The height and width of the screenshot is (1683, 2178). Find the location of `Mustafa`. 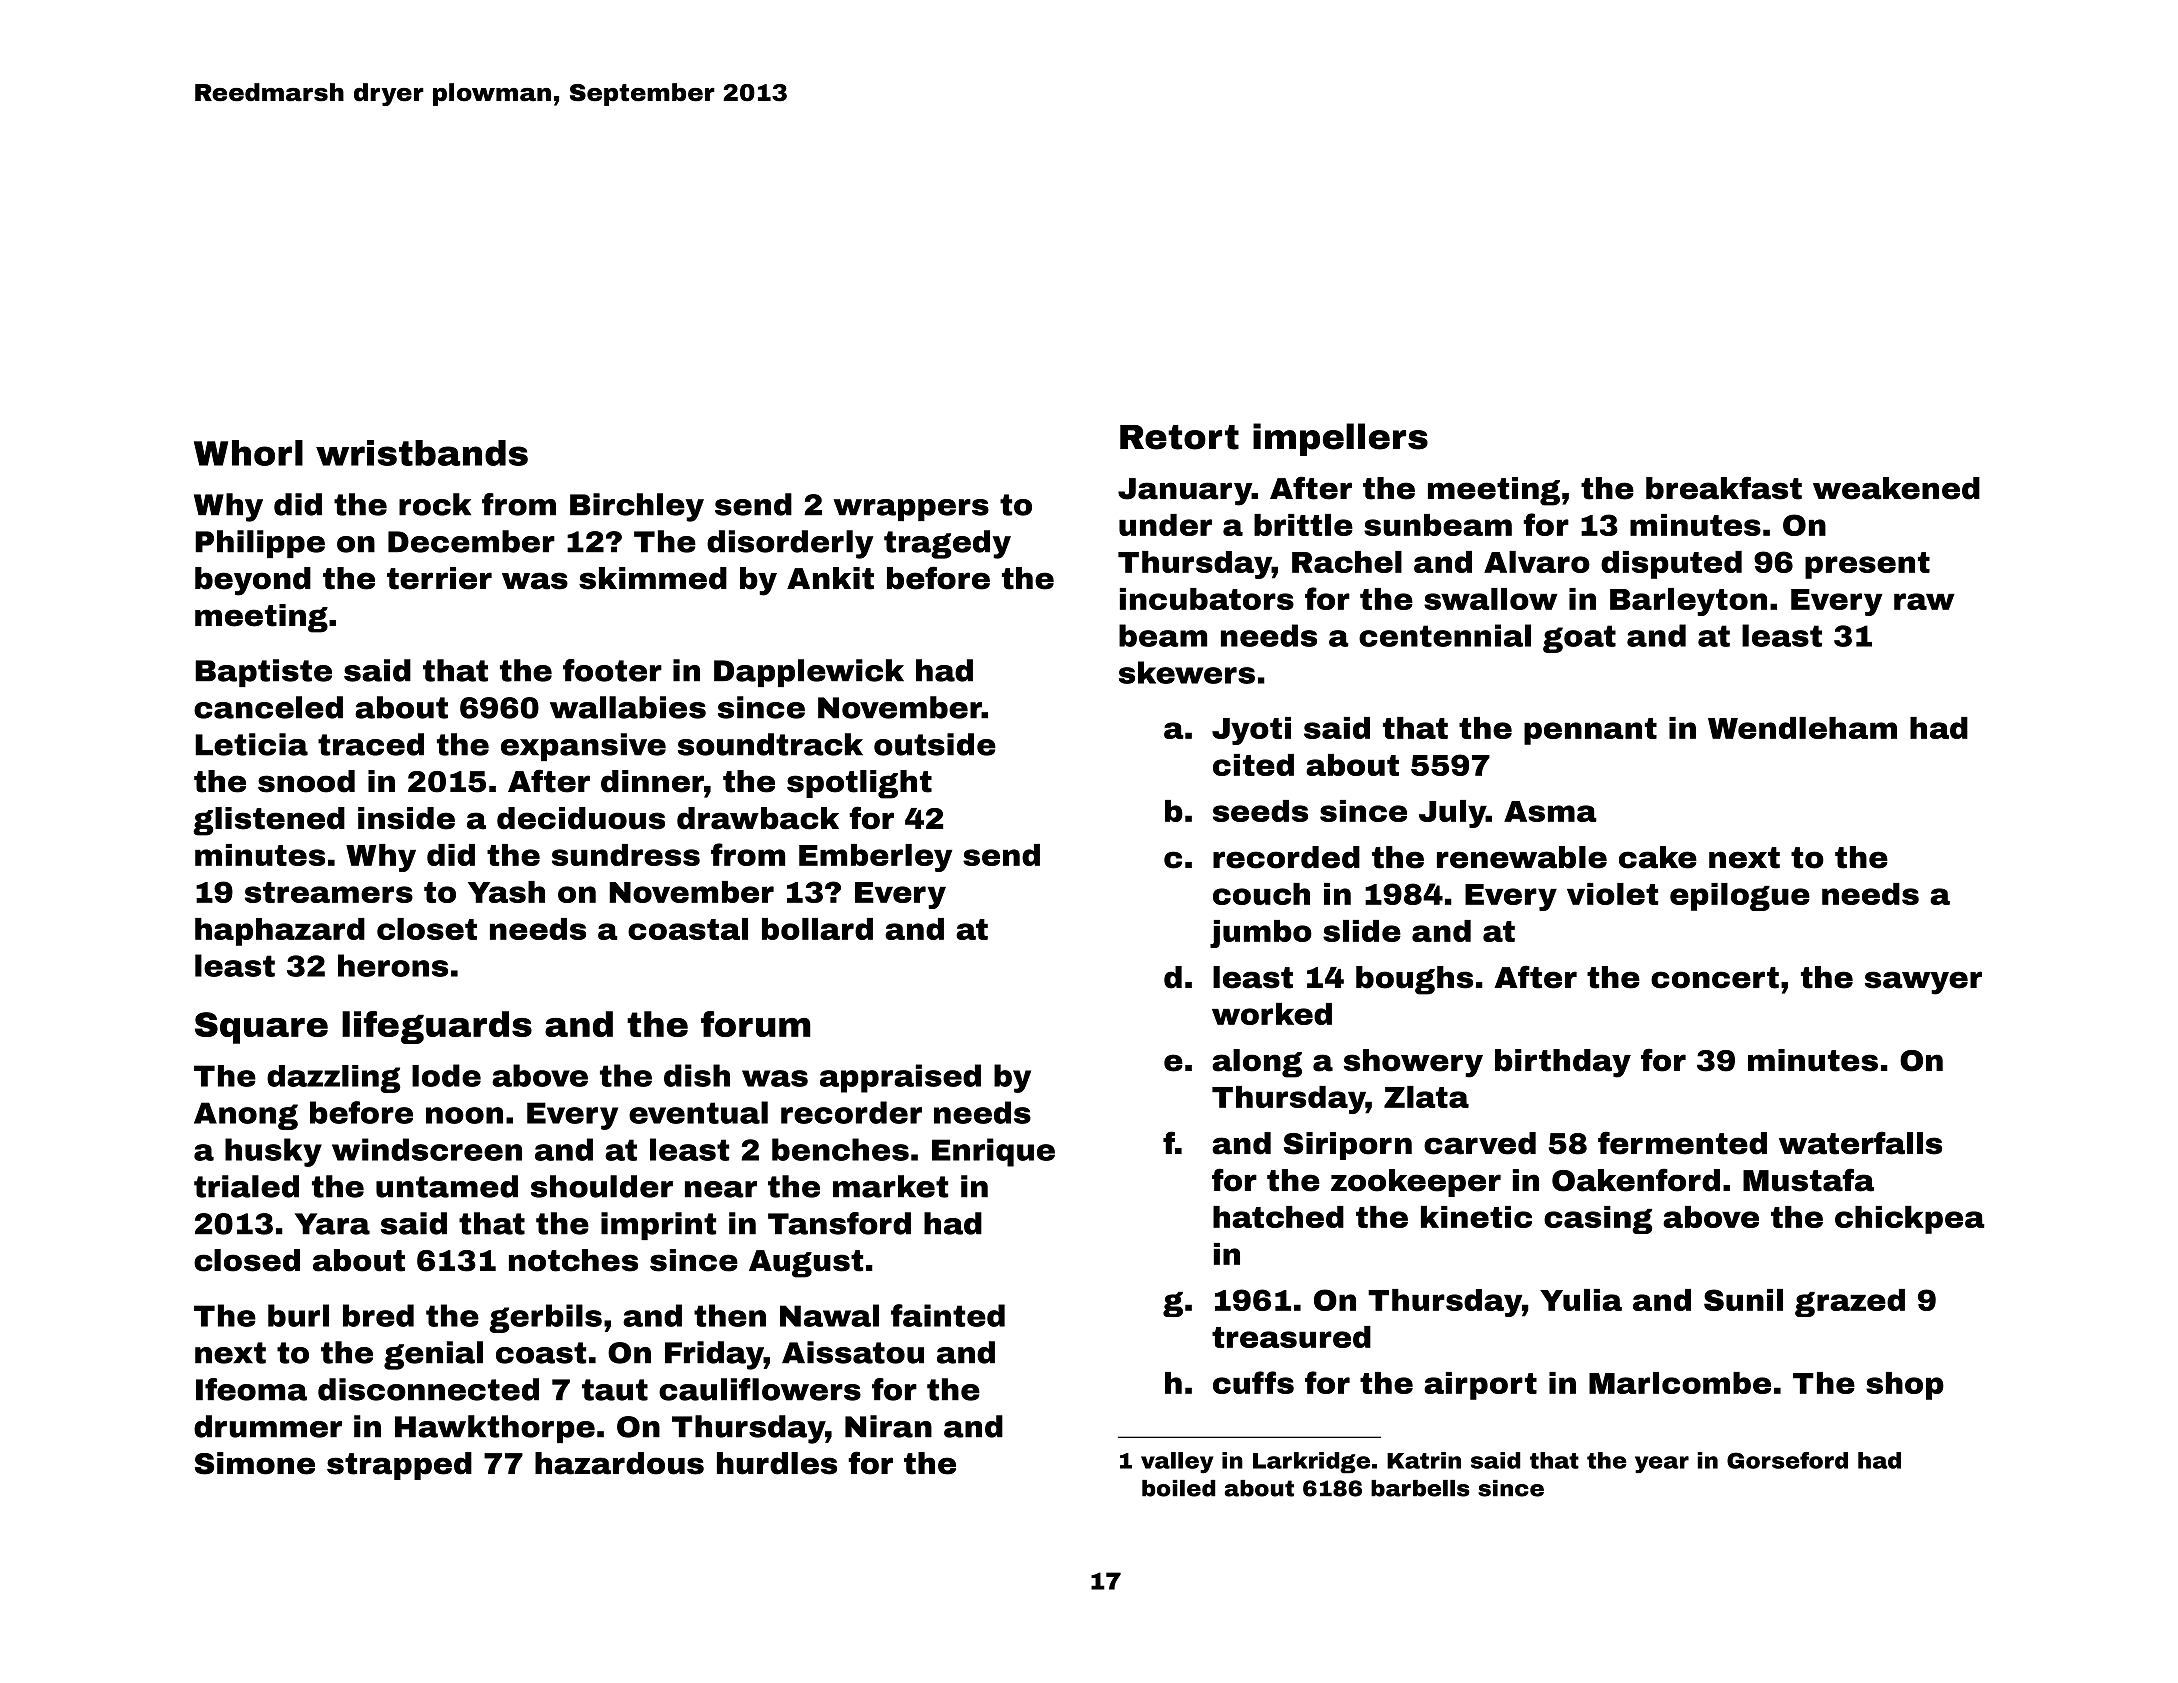

Mustafa is located at coordinates (1808, 1180).
